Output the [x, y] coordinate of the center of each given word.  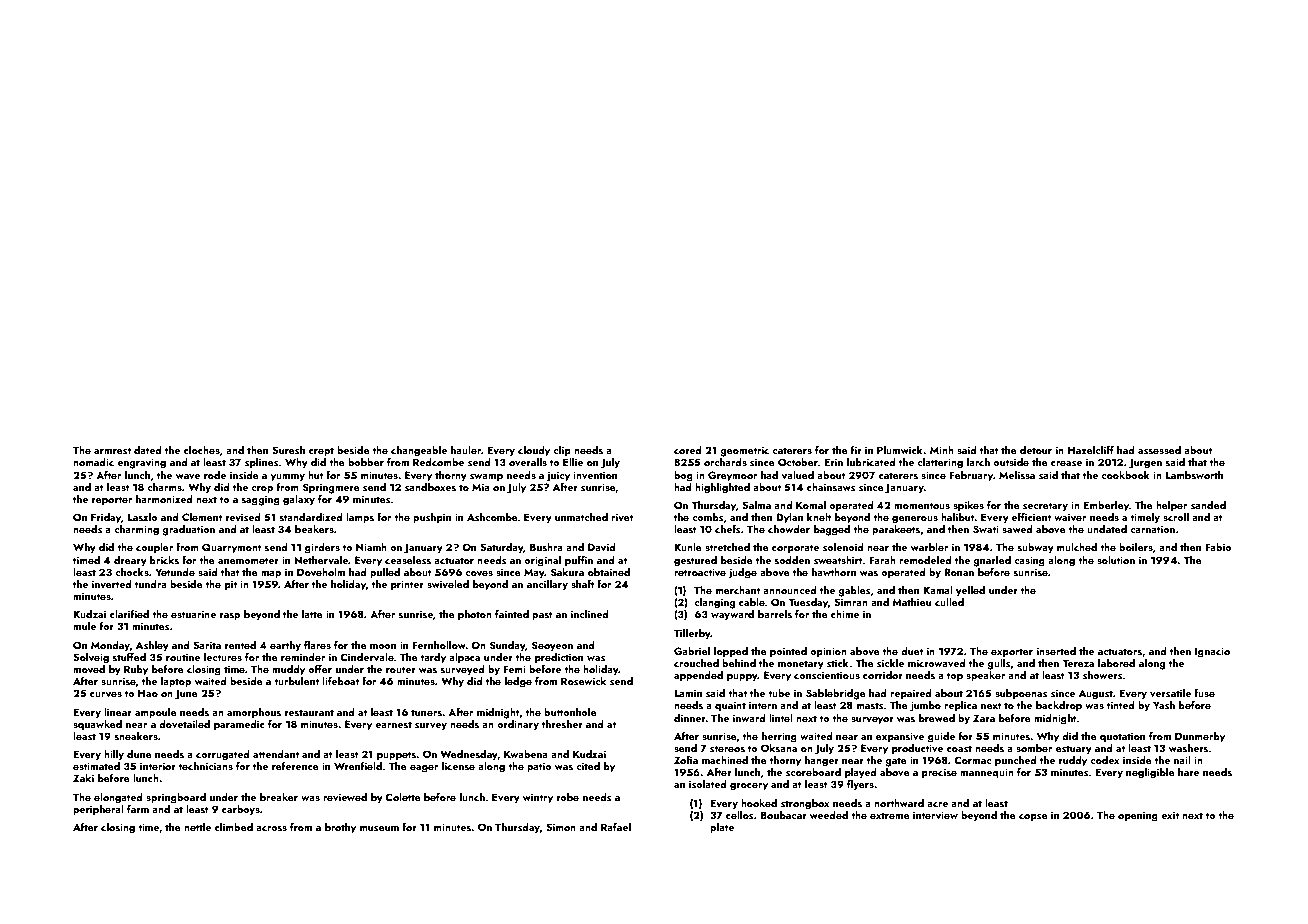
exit [1170, 815]
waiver [1070, 517]
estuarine [193, 614]
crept [321, 452]
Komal [811, 505]
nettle [197, 827]
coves [479, 573]
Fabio [1218, 547]
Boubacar [783, 815]
